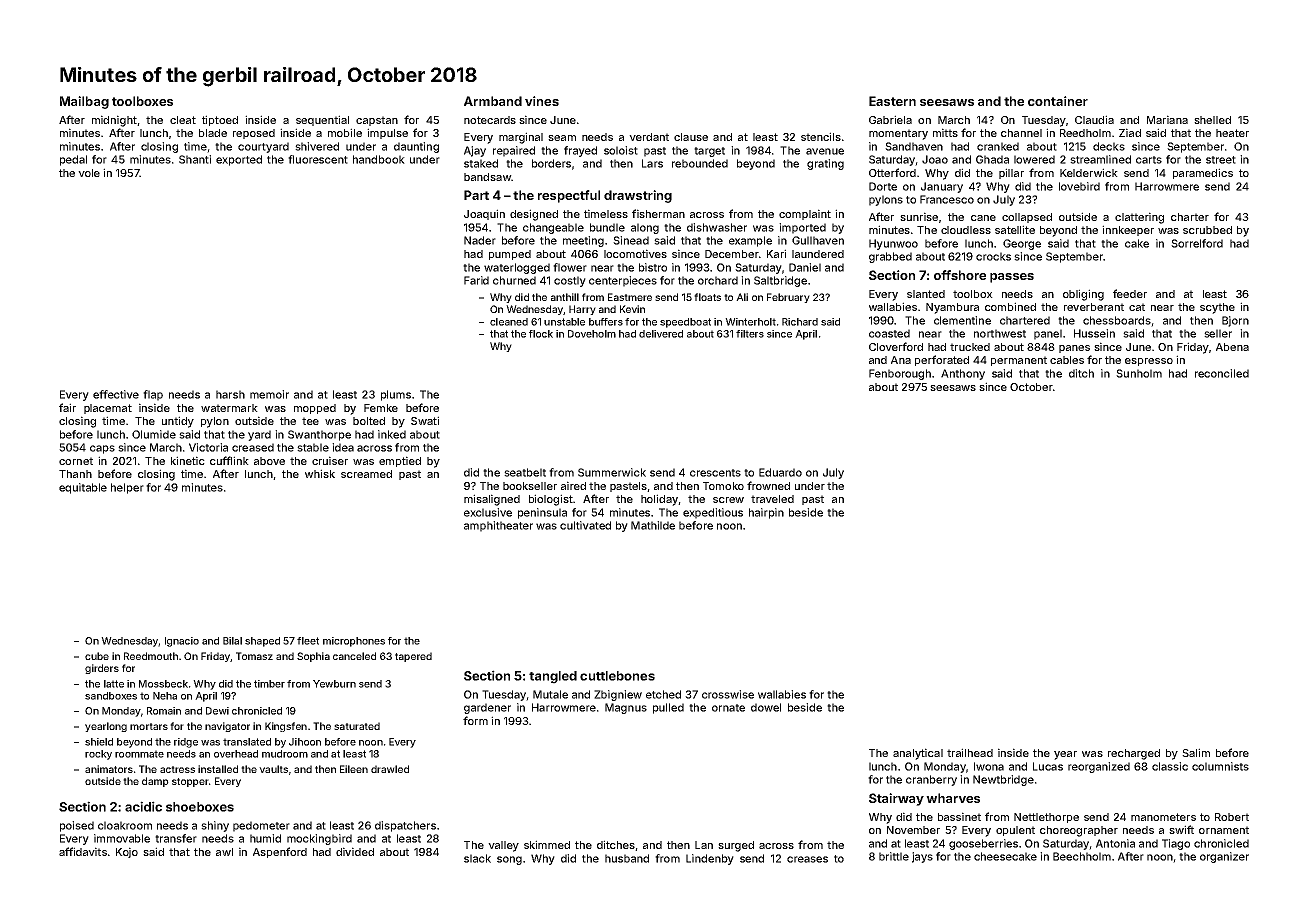 The image size is (1308, 924). I want to click on divided, so click(355, 851).
